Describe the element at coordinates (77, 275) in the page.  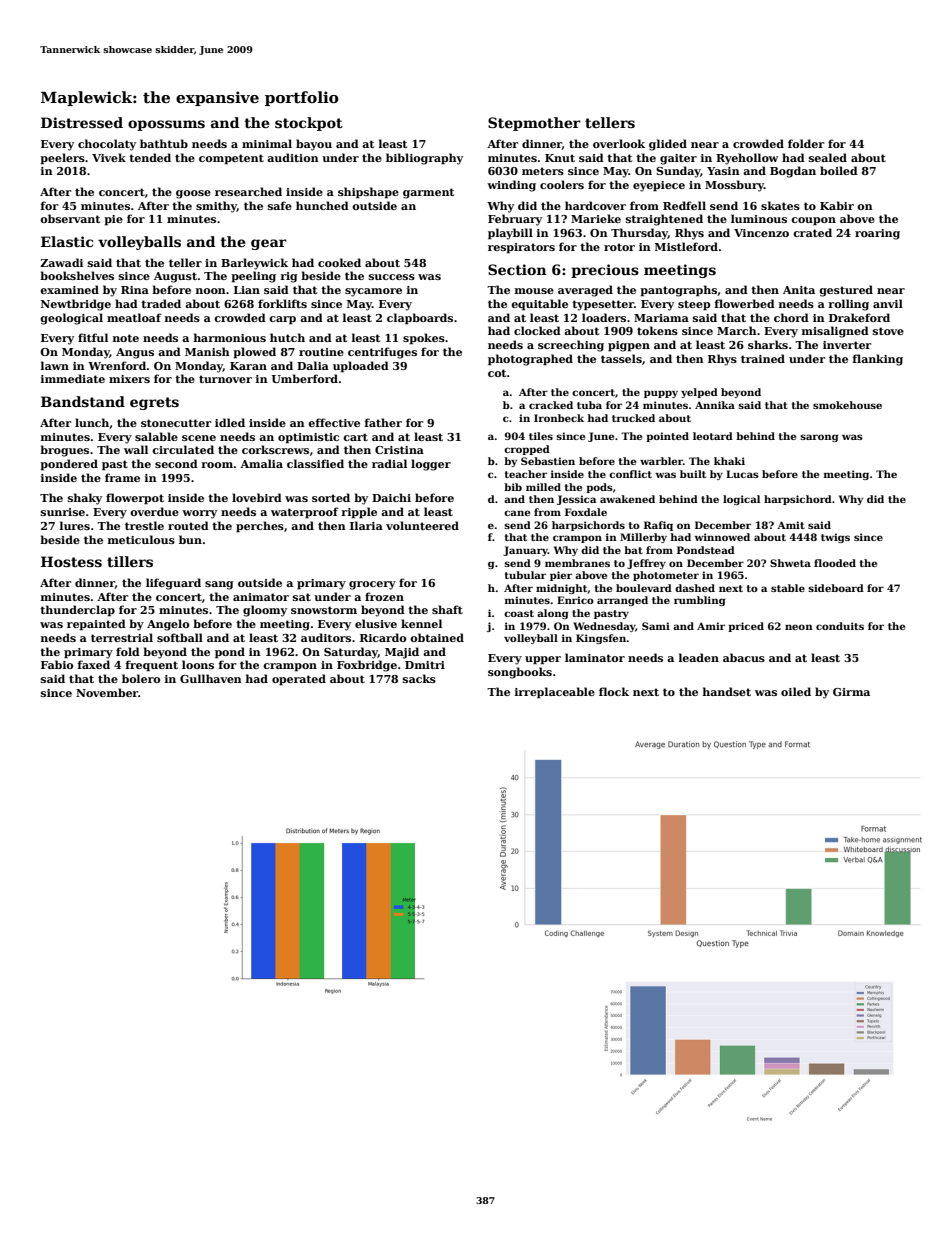
I see `bookshelves` at that location.
